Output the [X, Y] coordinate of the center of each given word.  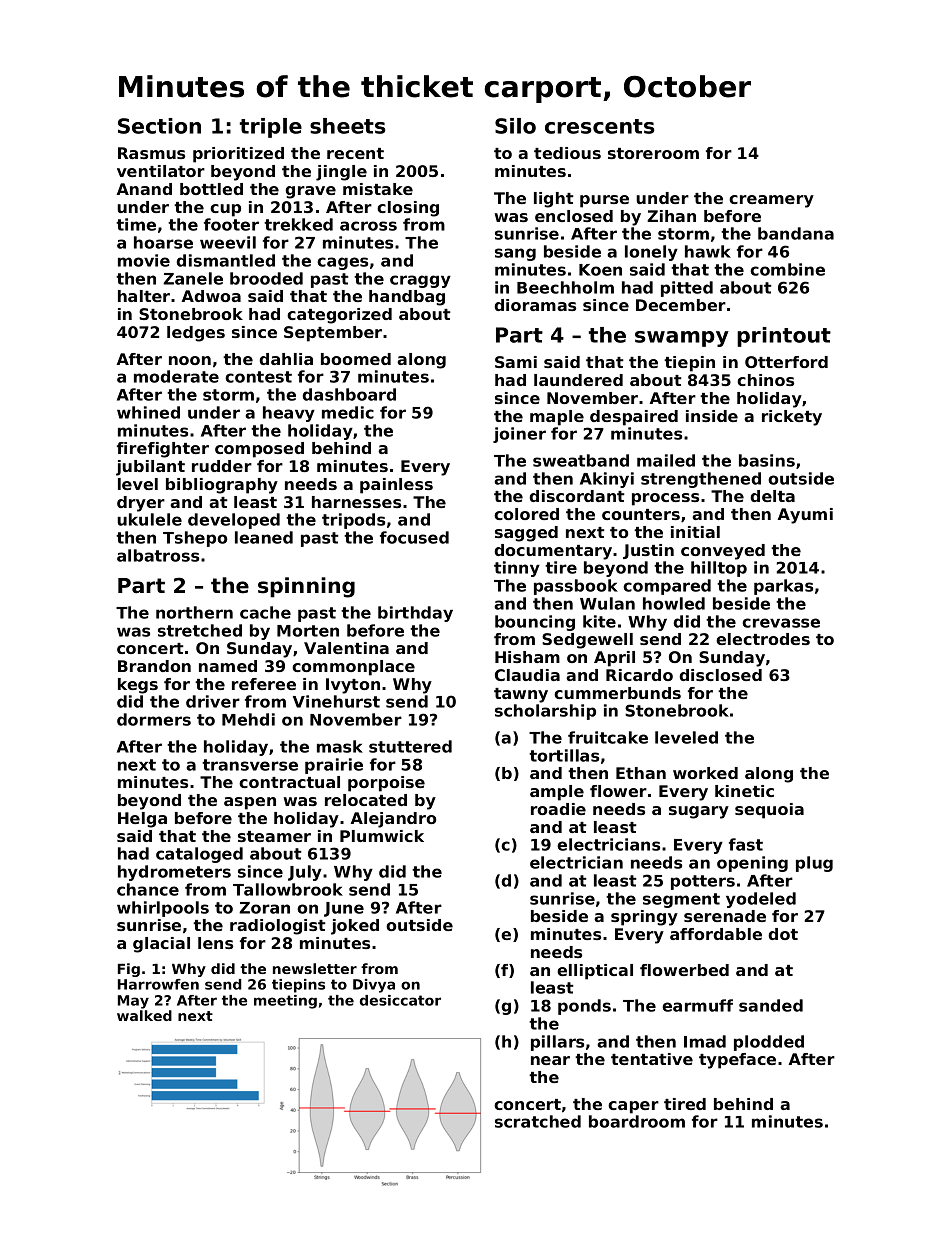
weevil [228, 242]
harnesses [356, 502]
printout [784, 337]
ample [557, 793]
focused [414, 537]
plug [814, 864]
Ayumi [805, 516]
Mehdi [248, 719]
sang [515, 254]
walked [144, 1015]
